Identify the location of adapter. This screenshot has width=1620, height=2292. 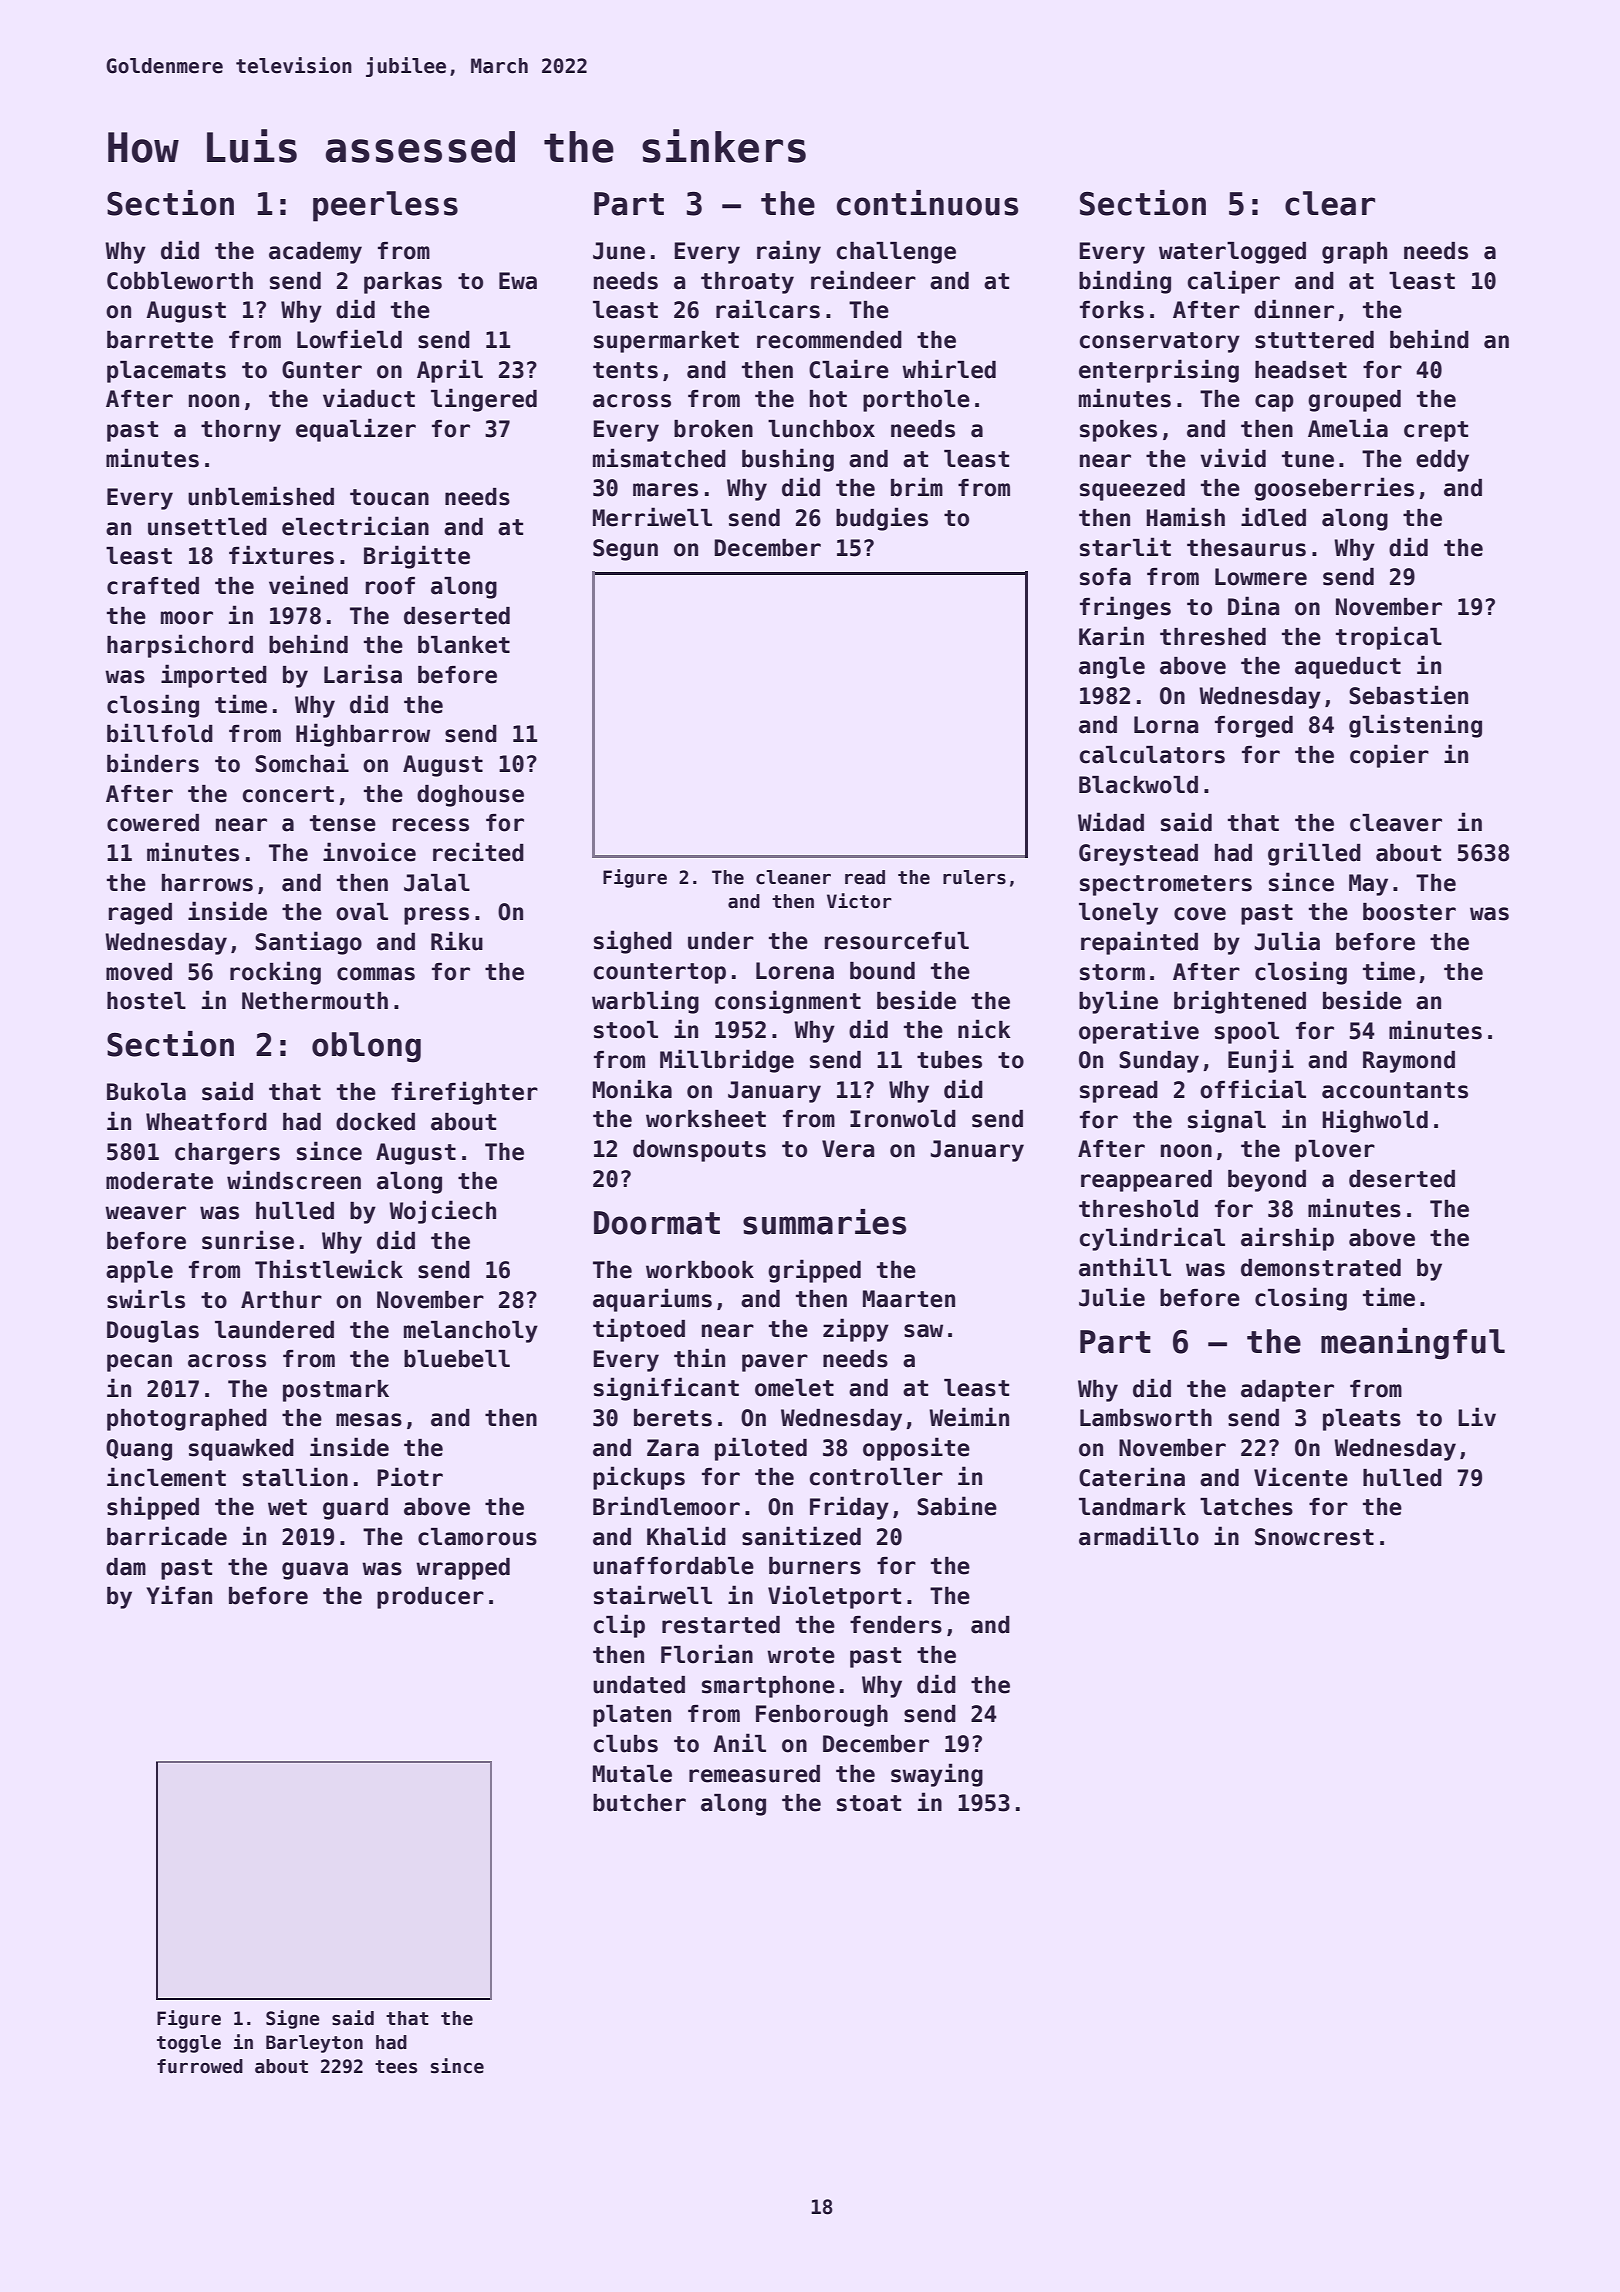
(1287, 1391).
